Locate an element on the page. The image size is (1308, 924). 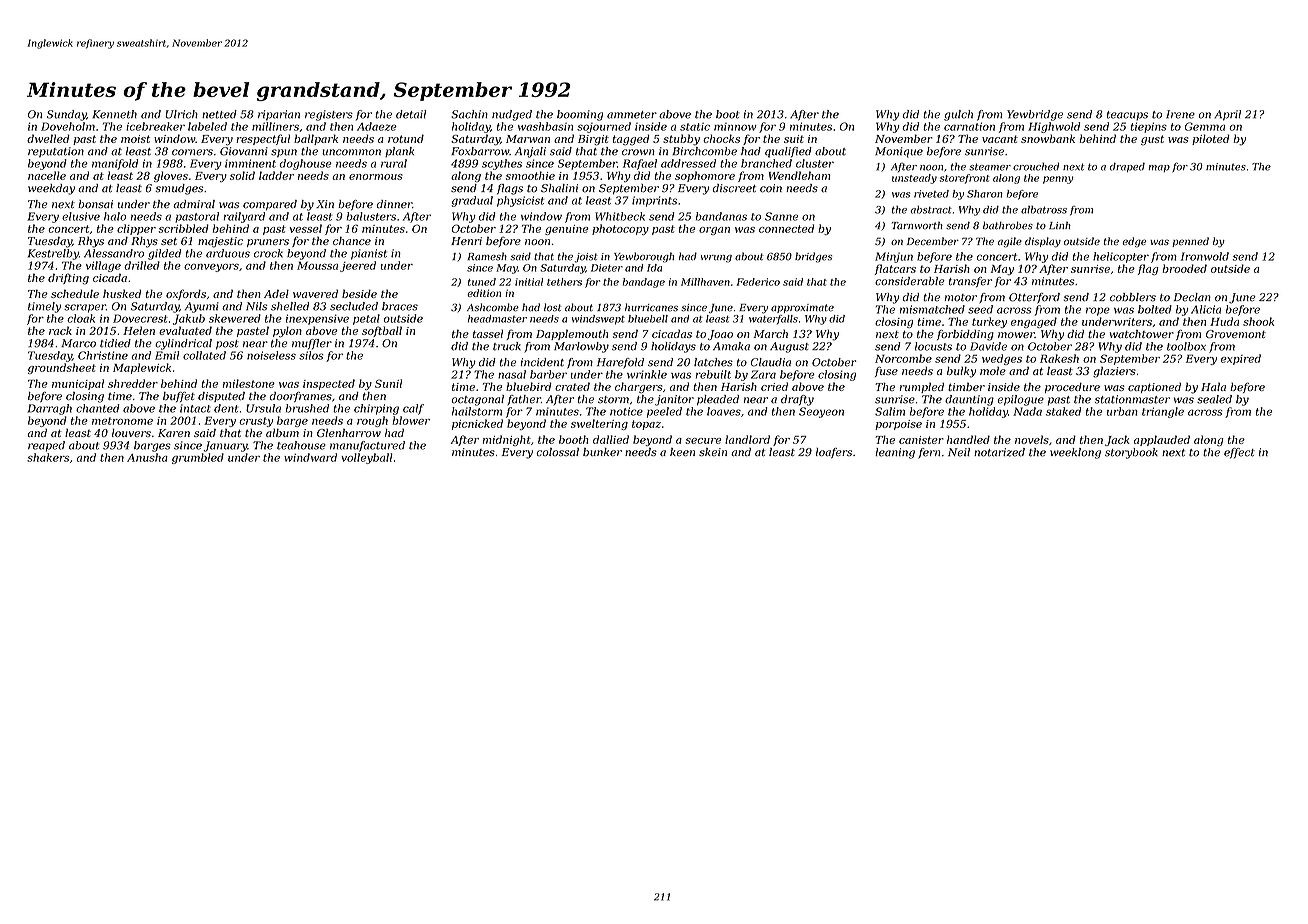
groundsheet is located at coordinates (62, 368).
